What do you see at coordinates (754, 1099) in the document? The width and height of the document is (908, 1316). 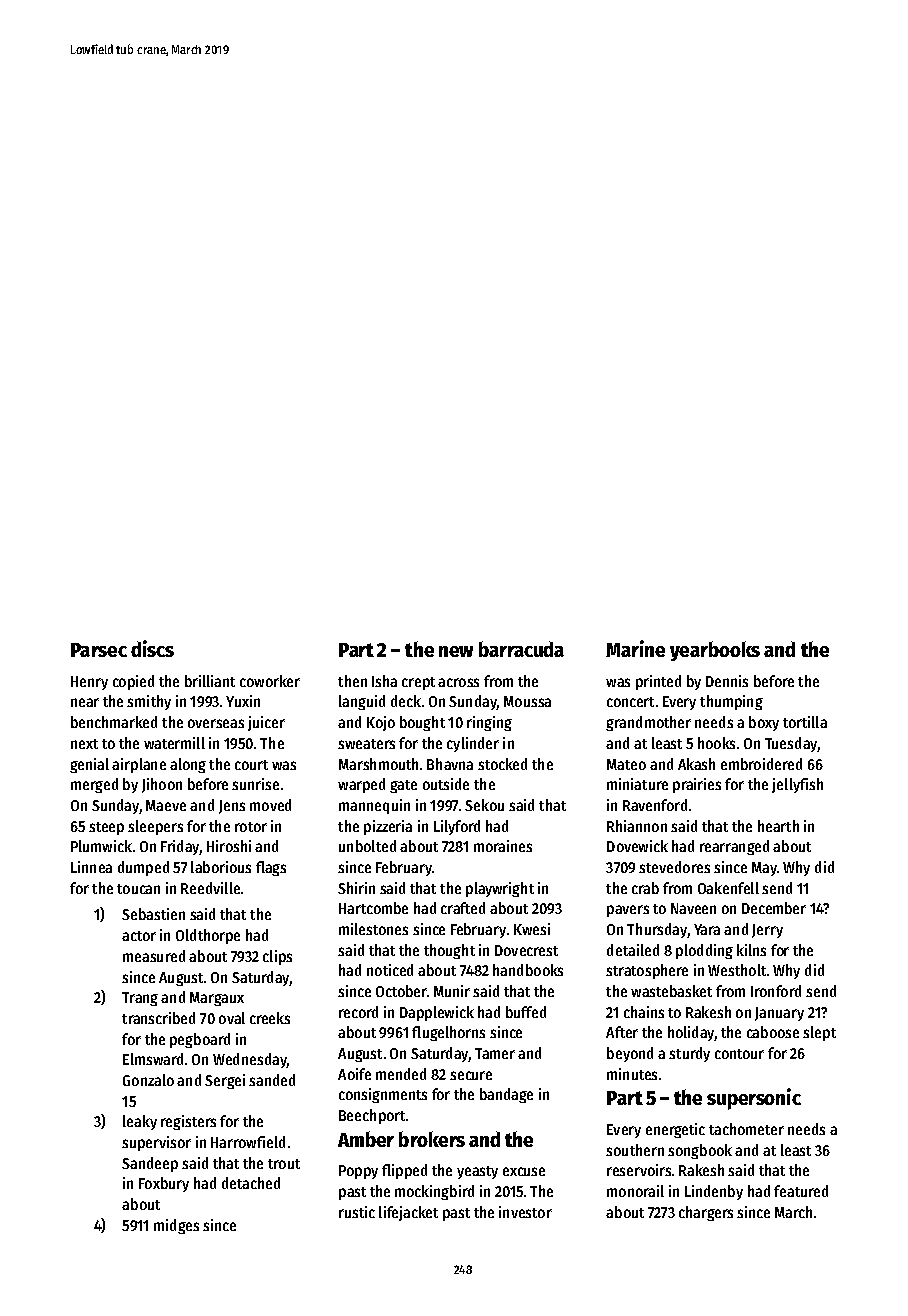 I see `supersonic` at bounding box center [754, 1099].
